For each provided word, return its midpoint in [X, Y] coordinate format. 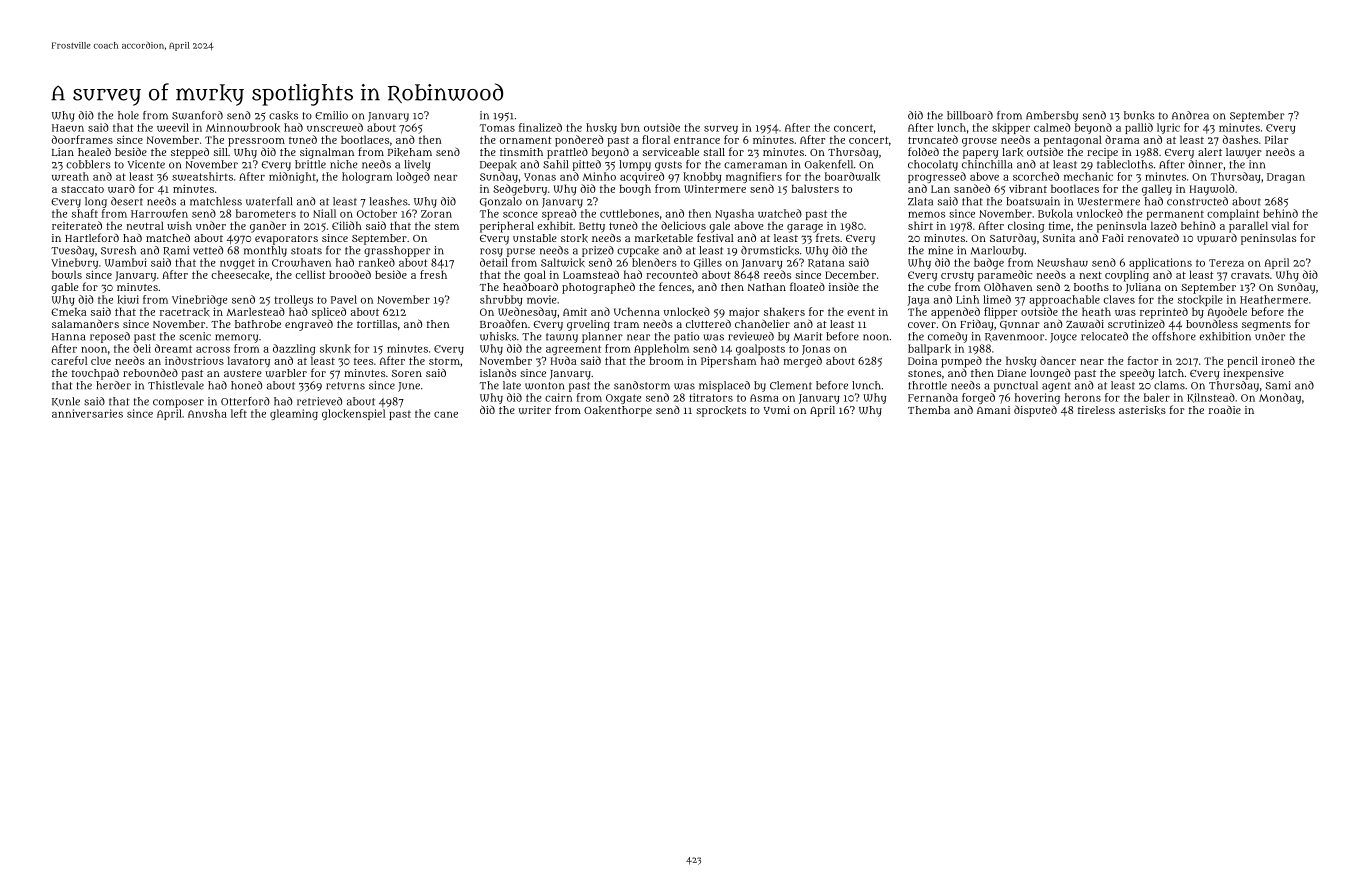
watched [780, 213]
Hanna [68, 337]
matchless [216, 201]
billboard [970, 115]
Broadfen [503, 323]
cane [446, 414]
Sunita [1059, 238]
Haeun [68, 128]
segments [1266, 326]
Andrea [1190, 115]
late [512, 385]
